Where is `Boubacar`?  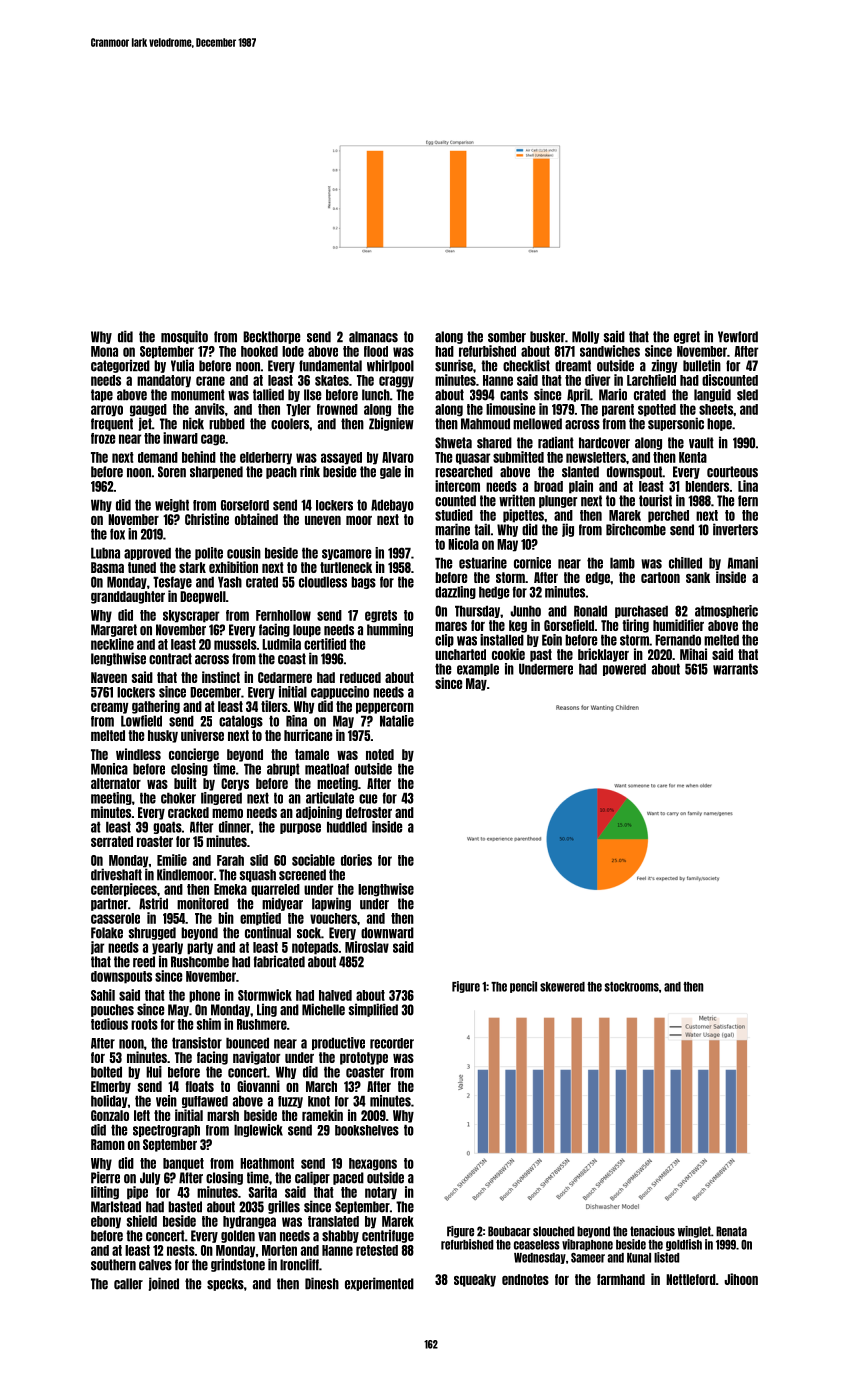 Boubacar is located at coordinates (509, 1231).
